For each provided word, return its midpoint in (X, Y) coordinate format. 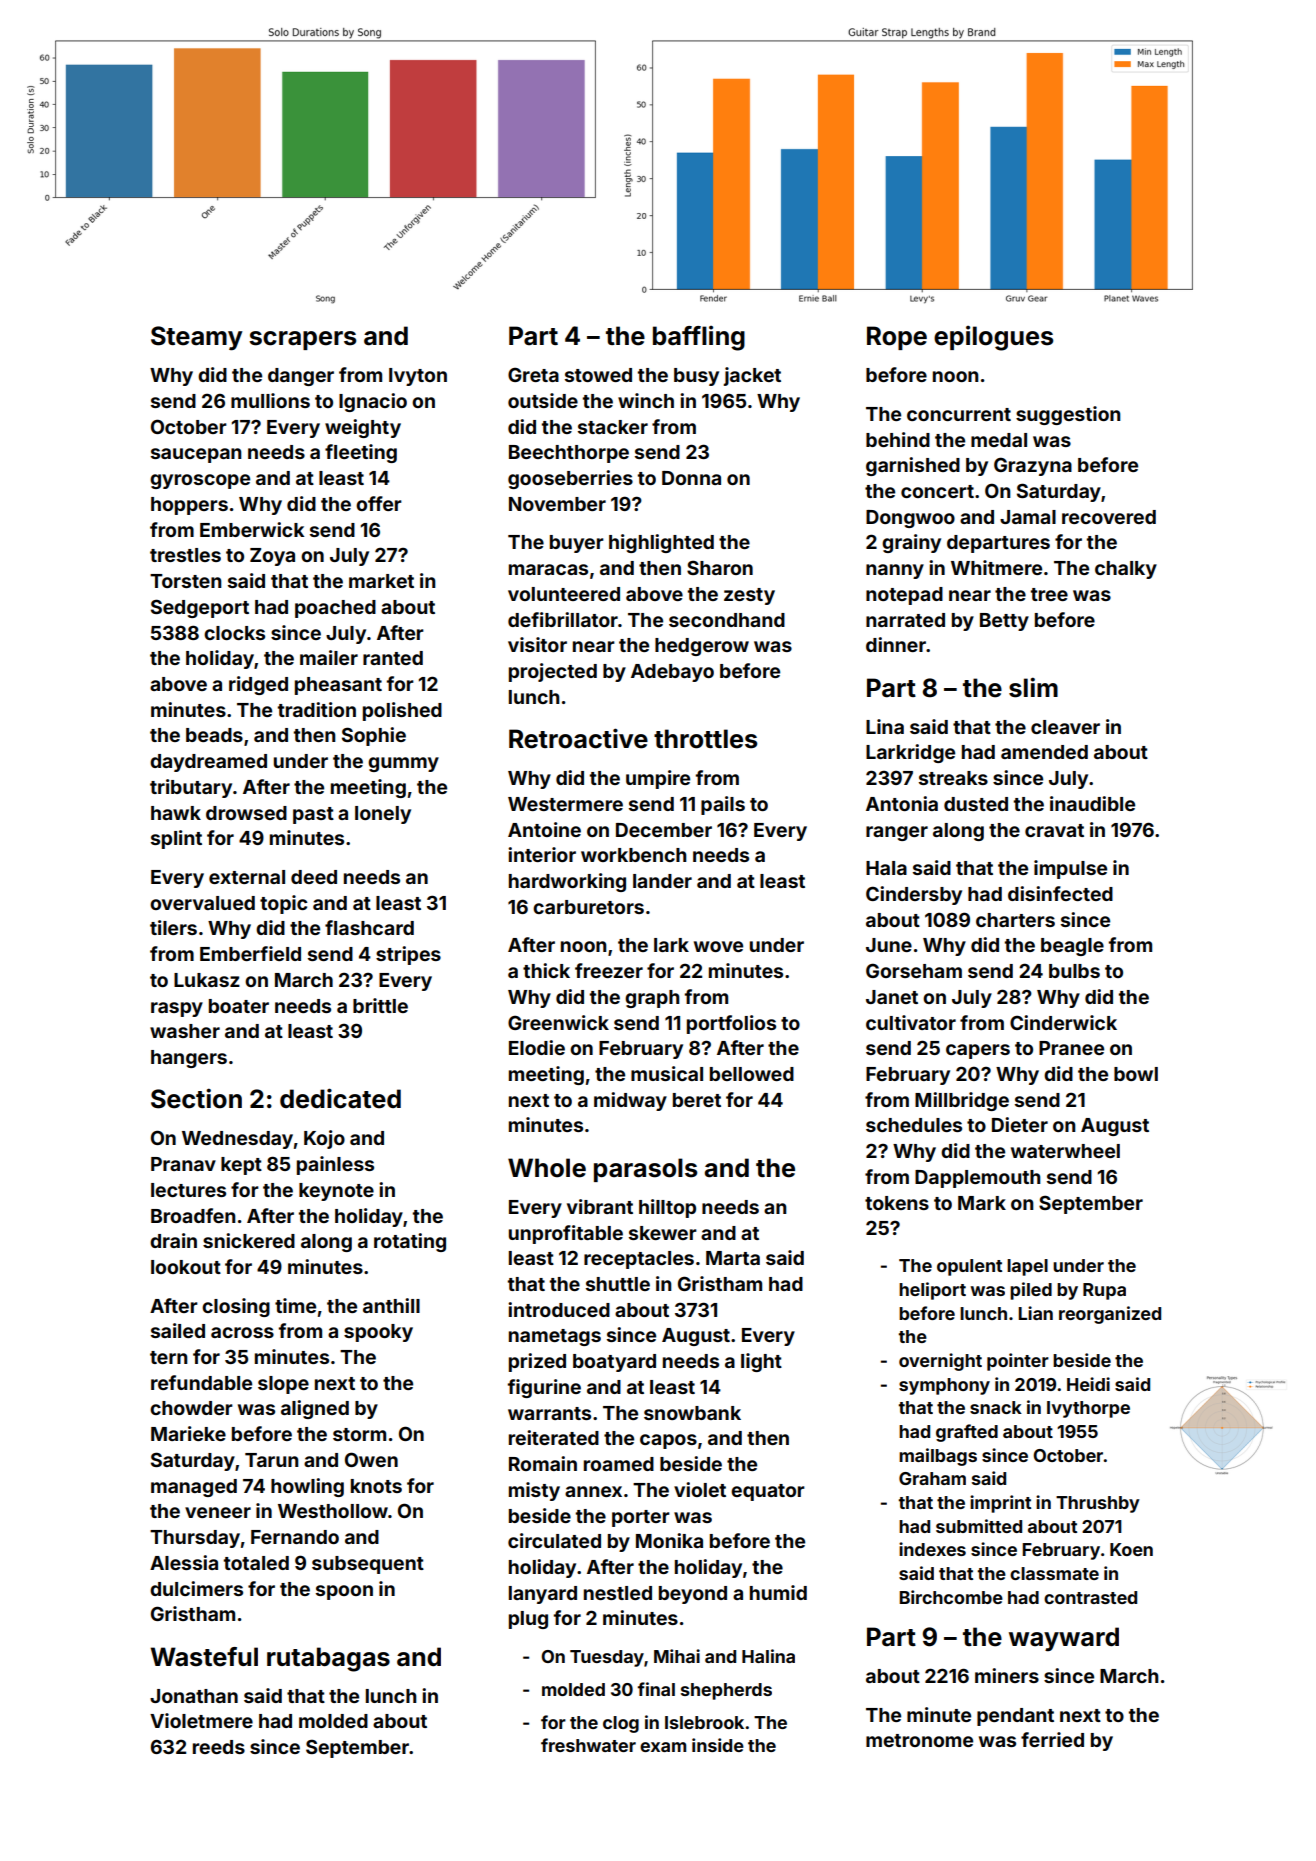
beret (697, 1100)
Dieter (1020, 1124)
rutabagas (328, 1659)
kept (241, 1166)
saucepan (196, 455)
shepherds (726, 1691)
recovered (1109, 517)
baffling (699, 338)
